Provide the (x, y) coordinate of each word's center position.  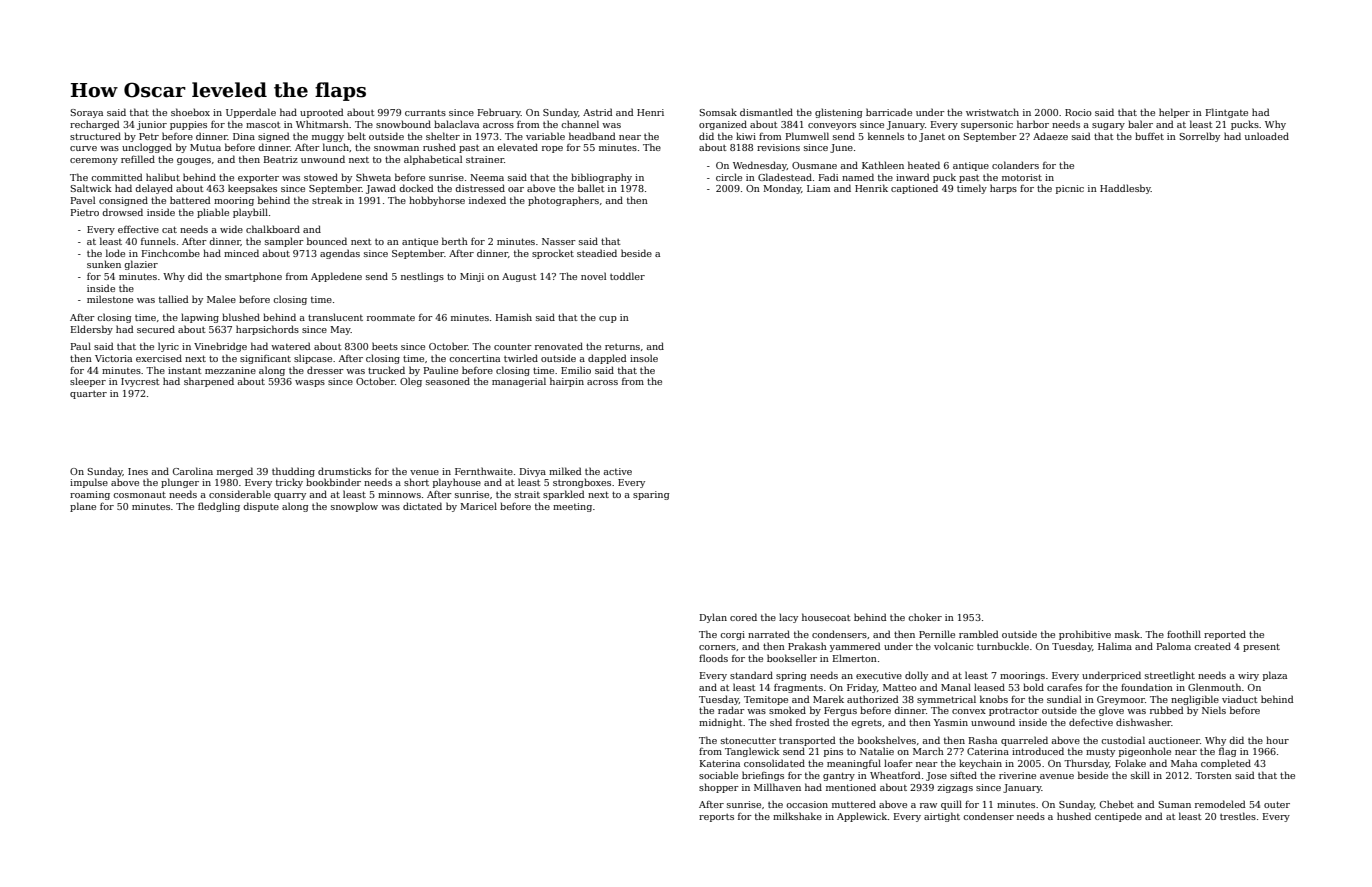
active (617, 471)
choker (925, 617)
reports (716, 818)
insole (644, 358)
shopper (719, 788)
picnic (1070, 189)
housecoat (826, 617)
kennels (886, 136)
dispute (261, 507)
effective (138, 229)
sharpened (209, 382)
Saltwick (91, 188)
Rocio (1078, 112)
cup (608, 319)
